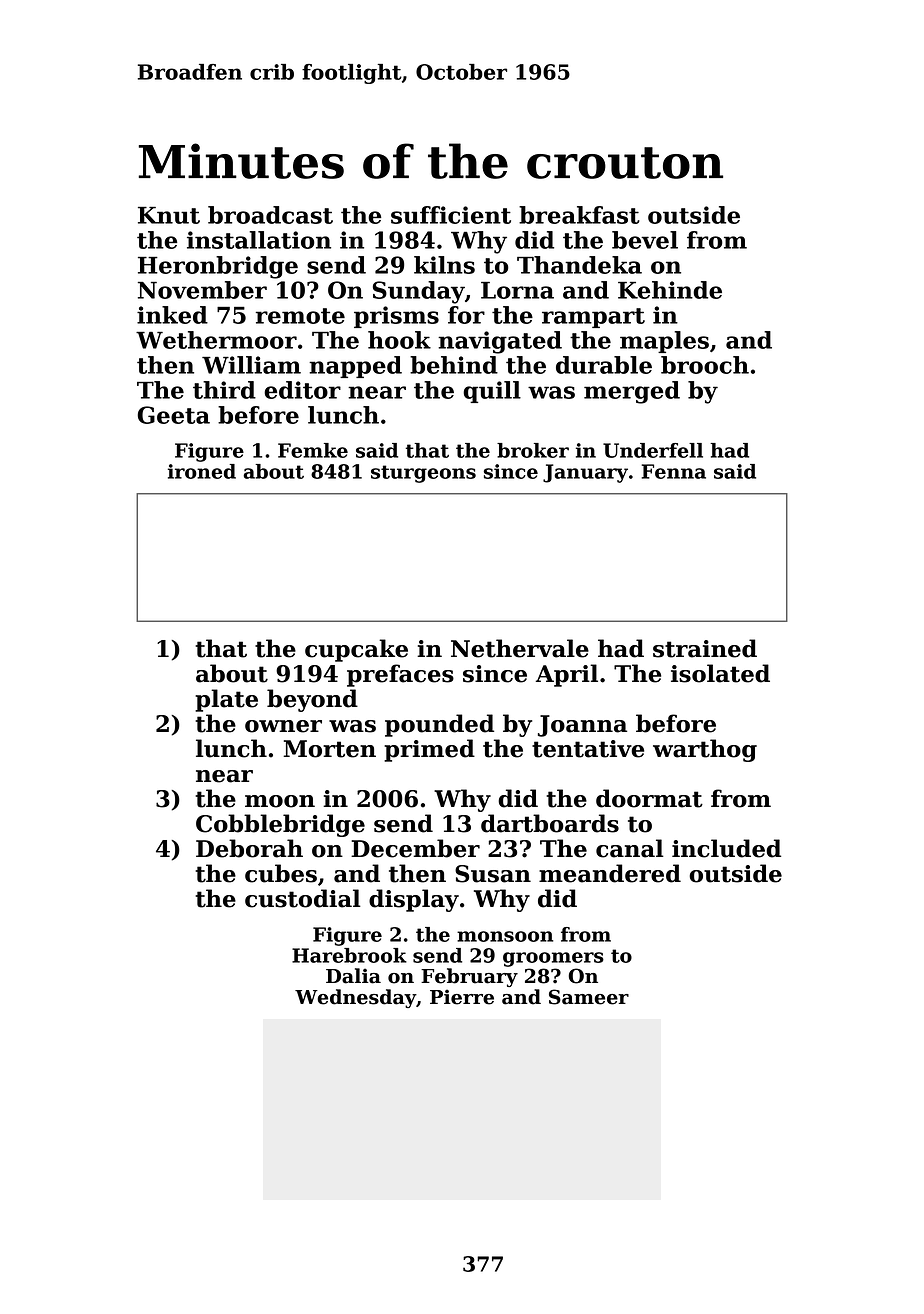 The image size is (924, 1314). Describe the element at coordinates (705, 750) in the document. I see `warthog` at that location.
